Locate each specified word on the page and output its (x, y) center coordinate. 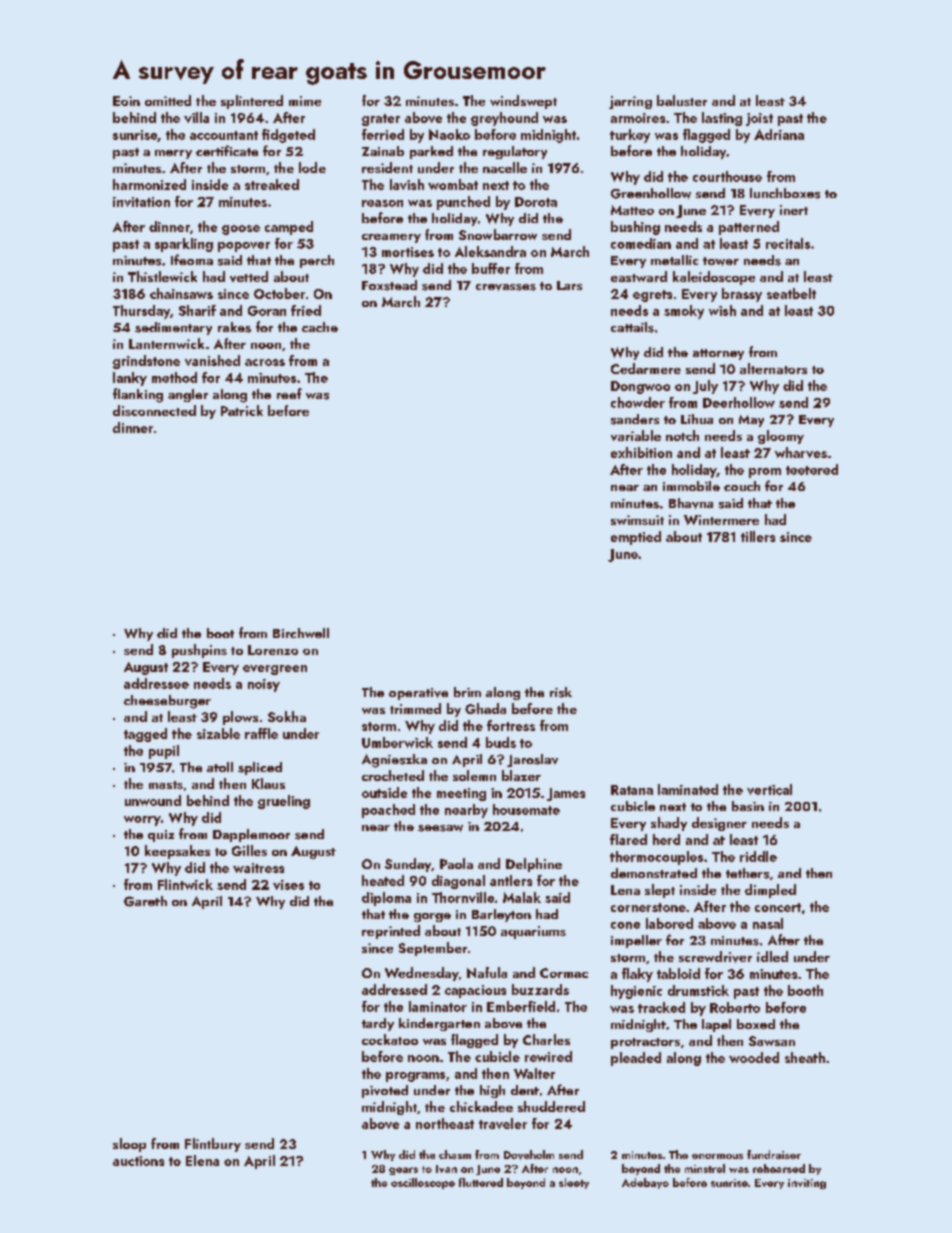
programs (415, 1077)
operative (418, 694)
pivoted (385, 1091)
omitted (168, 100)
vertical (769, 789)
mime (305, 101)
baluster (682, 100)
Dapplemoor (251, 835)
